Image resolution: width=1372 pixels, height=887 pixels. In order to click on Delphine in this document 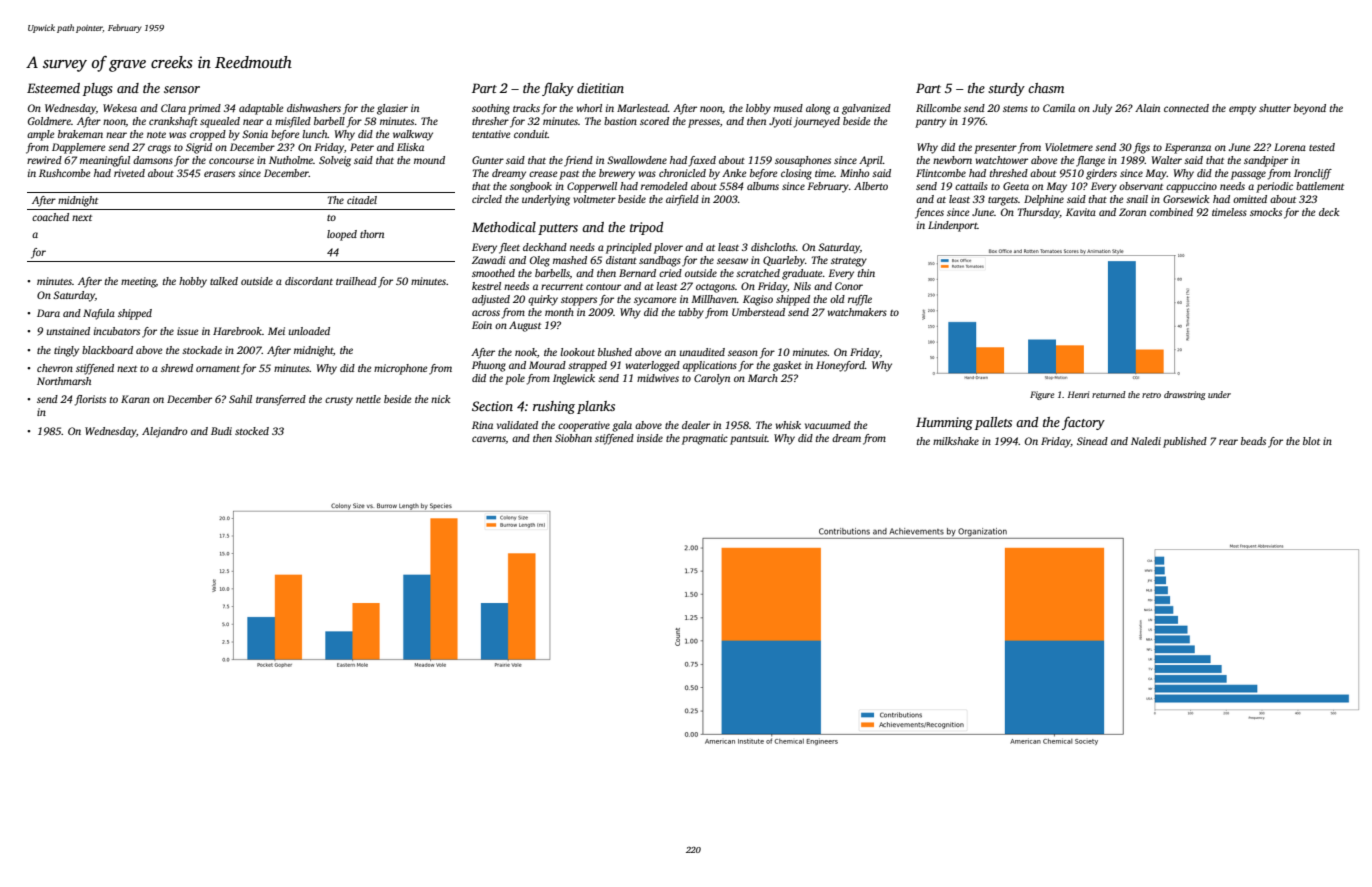, I will do `click(1044, 200)`.
